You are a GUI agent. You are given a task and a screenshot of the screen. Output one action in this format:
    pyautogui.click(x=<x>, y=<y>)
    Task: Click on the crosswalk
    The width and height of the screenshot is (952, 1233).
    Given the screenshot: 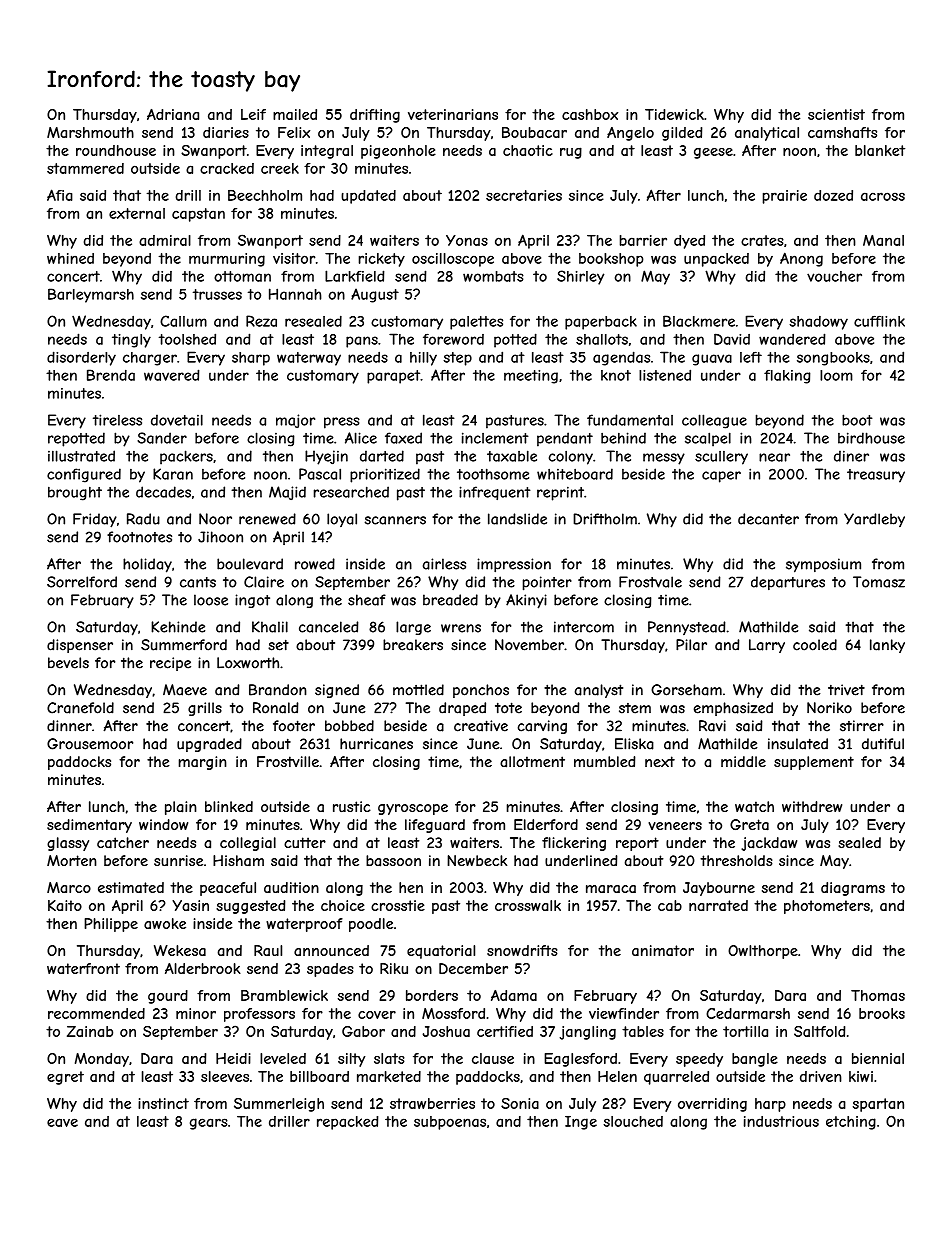 What is the action you would take?
    pyautogui.click(x=528, y=905)
